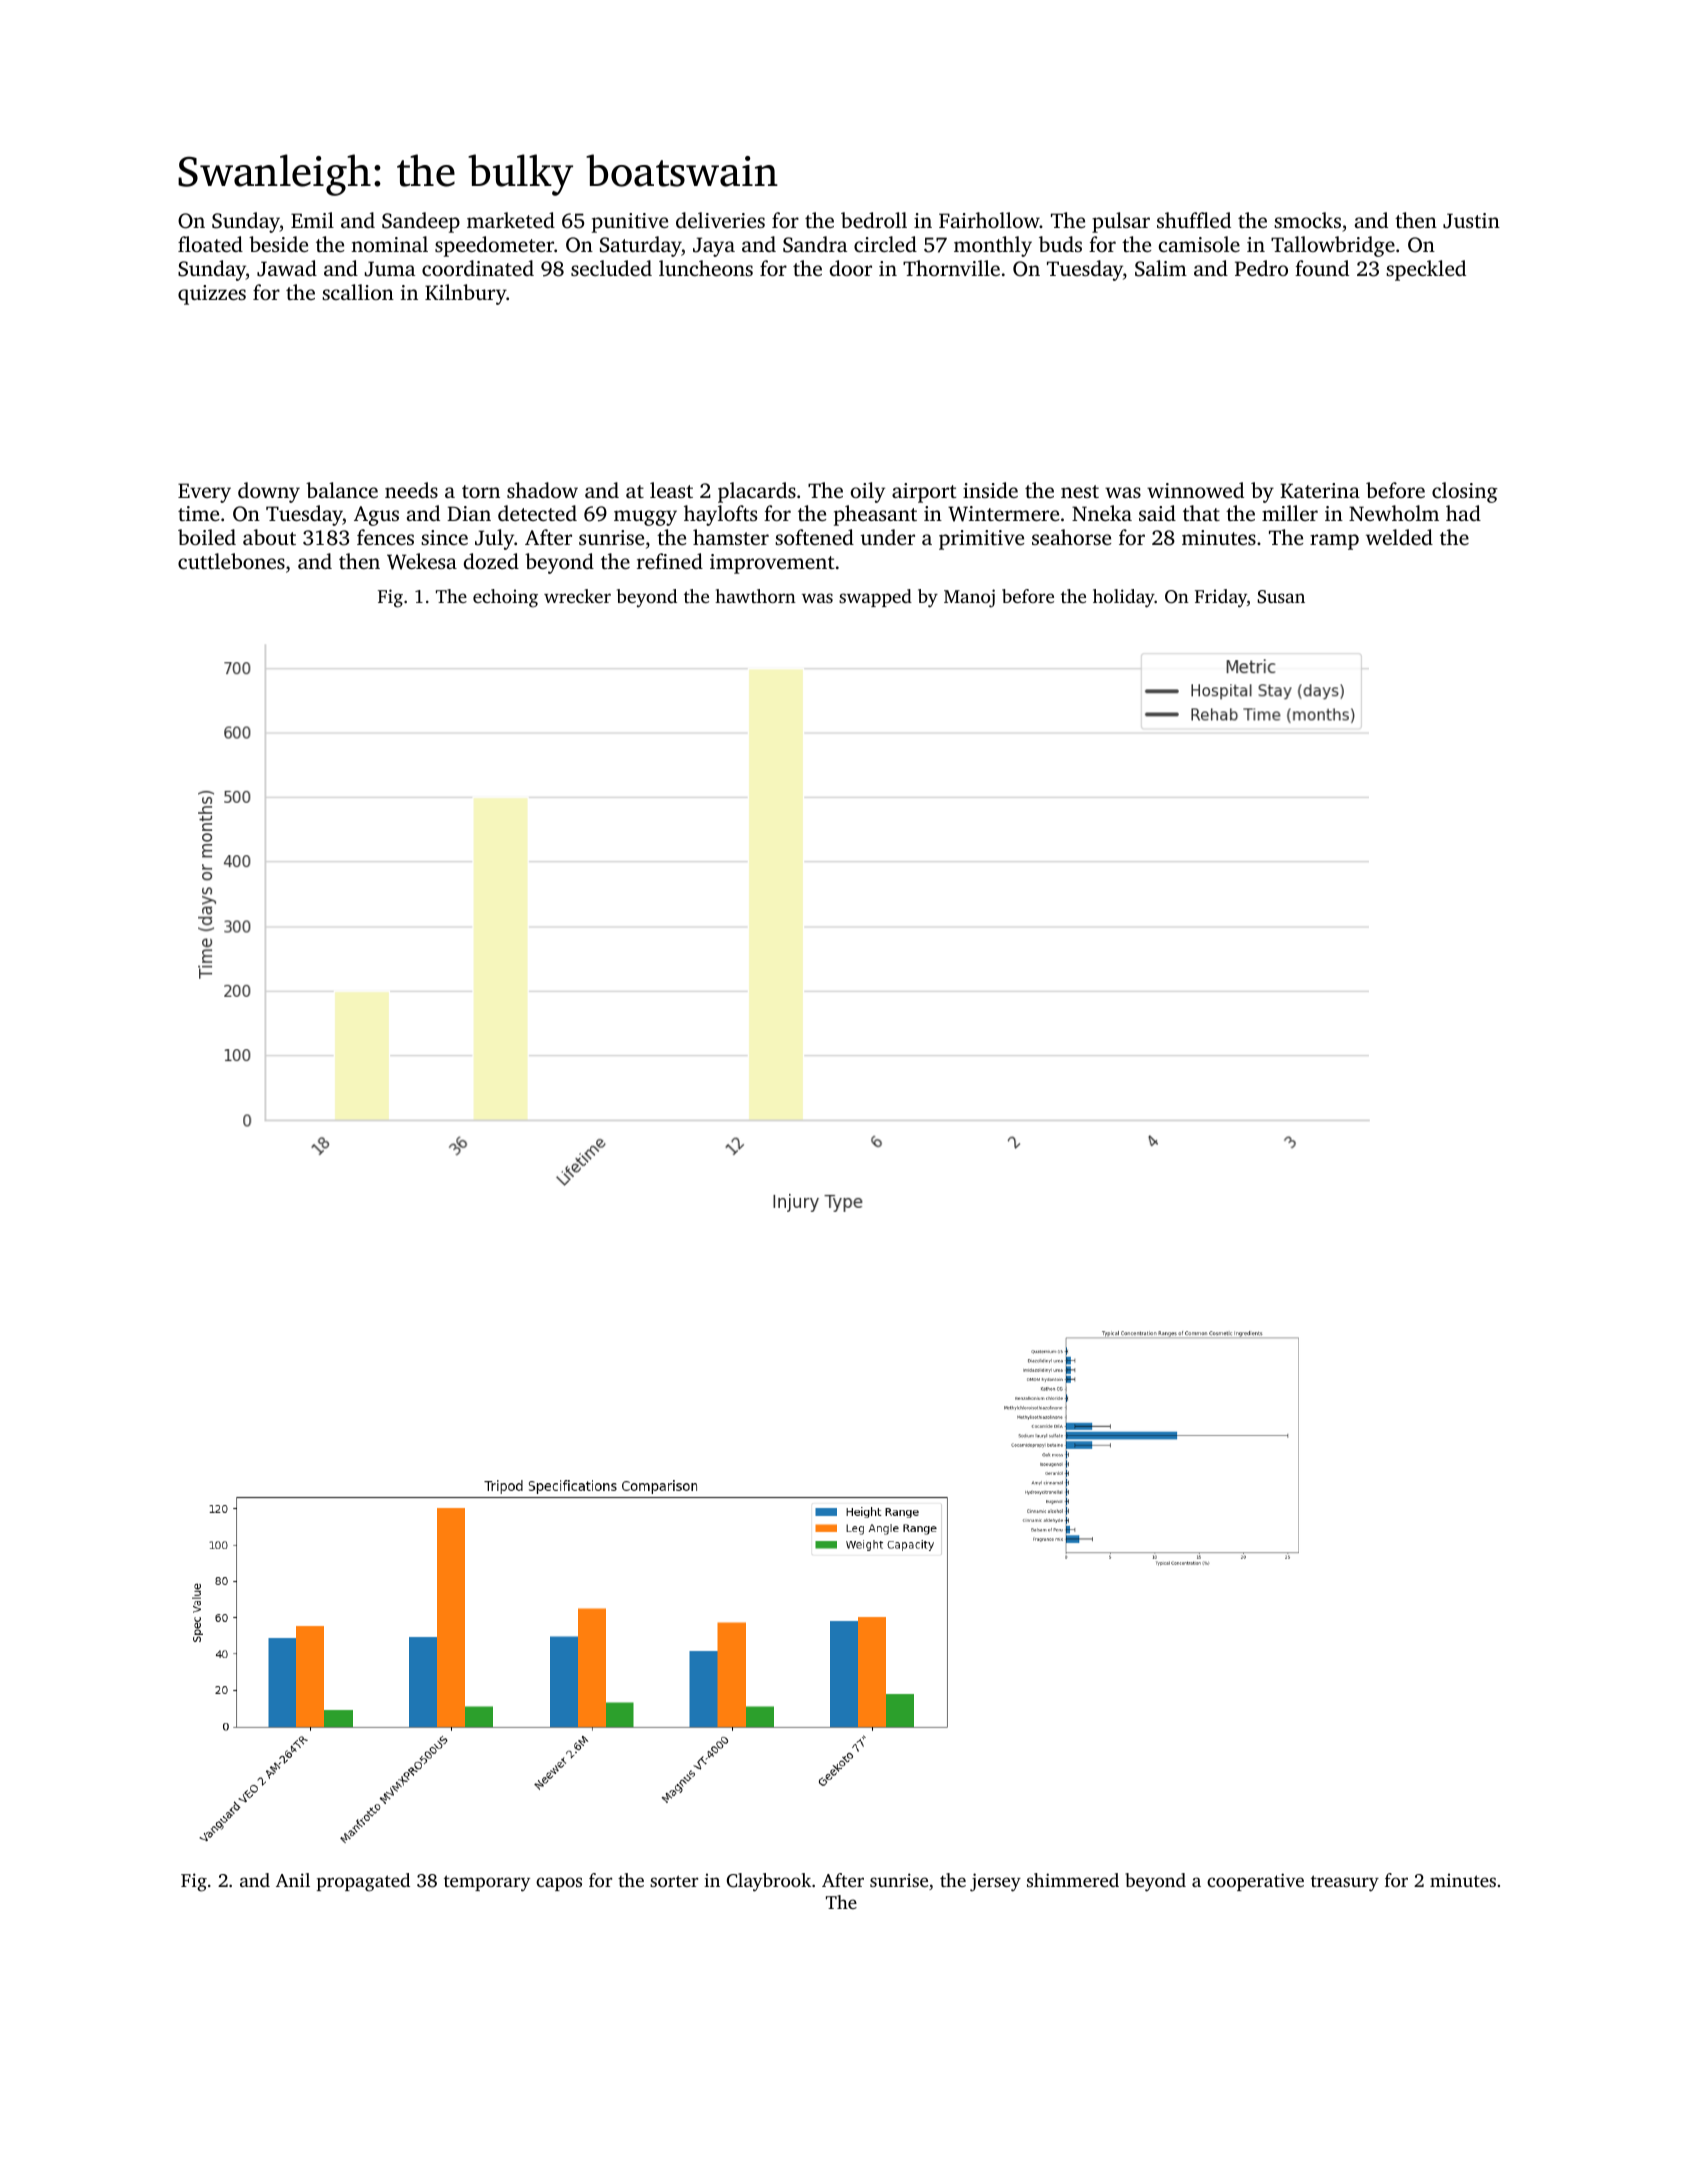  I want to click on swapped, so click(875, 598).
